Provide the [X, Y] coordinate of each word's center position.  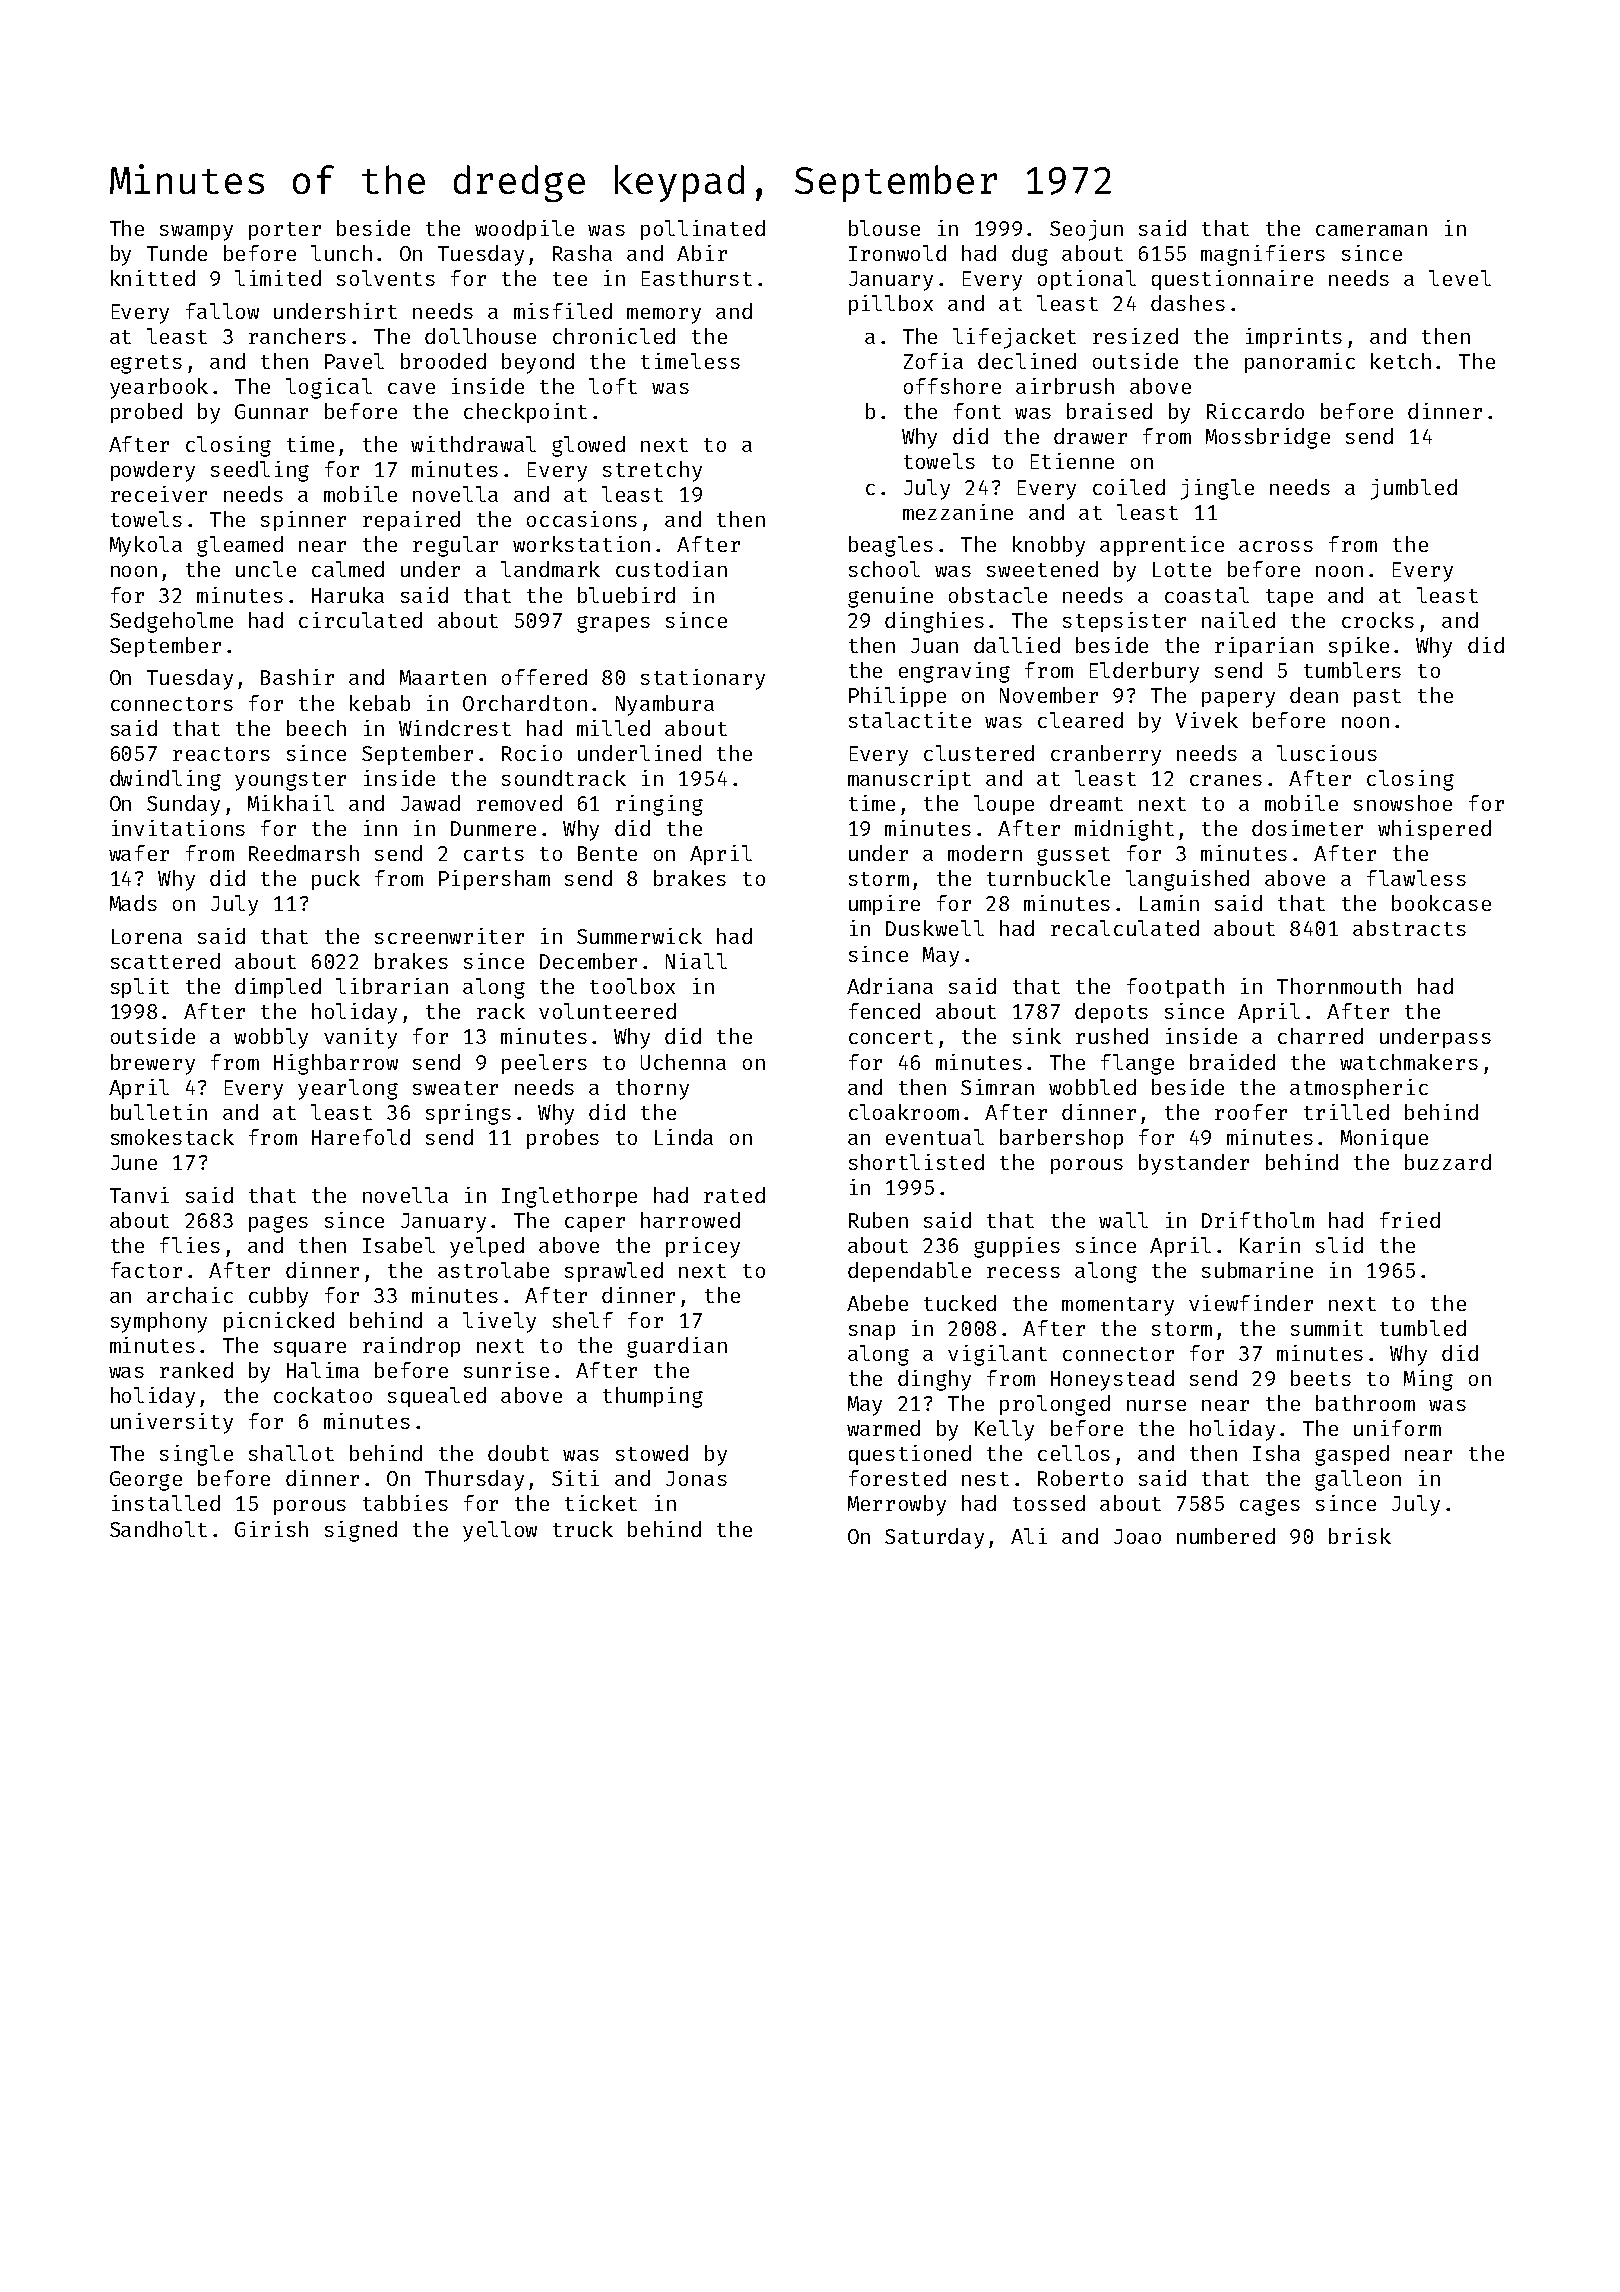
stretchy [652, 471]
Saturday [934, 1538]
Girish [271, 1529]
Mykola [146, 546]
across [1276, 546]
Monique [1384, 1139]
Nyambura [665, 705]
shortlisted [916, 1162]
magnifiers [1263, 255]
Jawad [430, 803]
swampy [196, 233]
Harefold [361, 1137]
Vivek [1207, 720]
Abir [702, 253]
